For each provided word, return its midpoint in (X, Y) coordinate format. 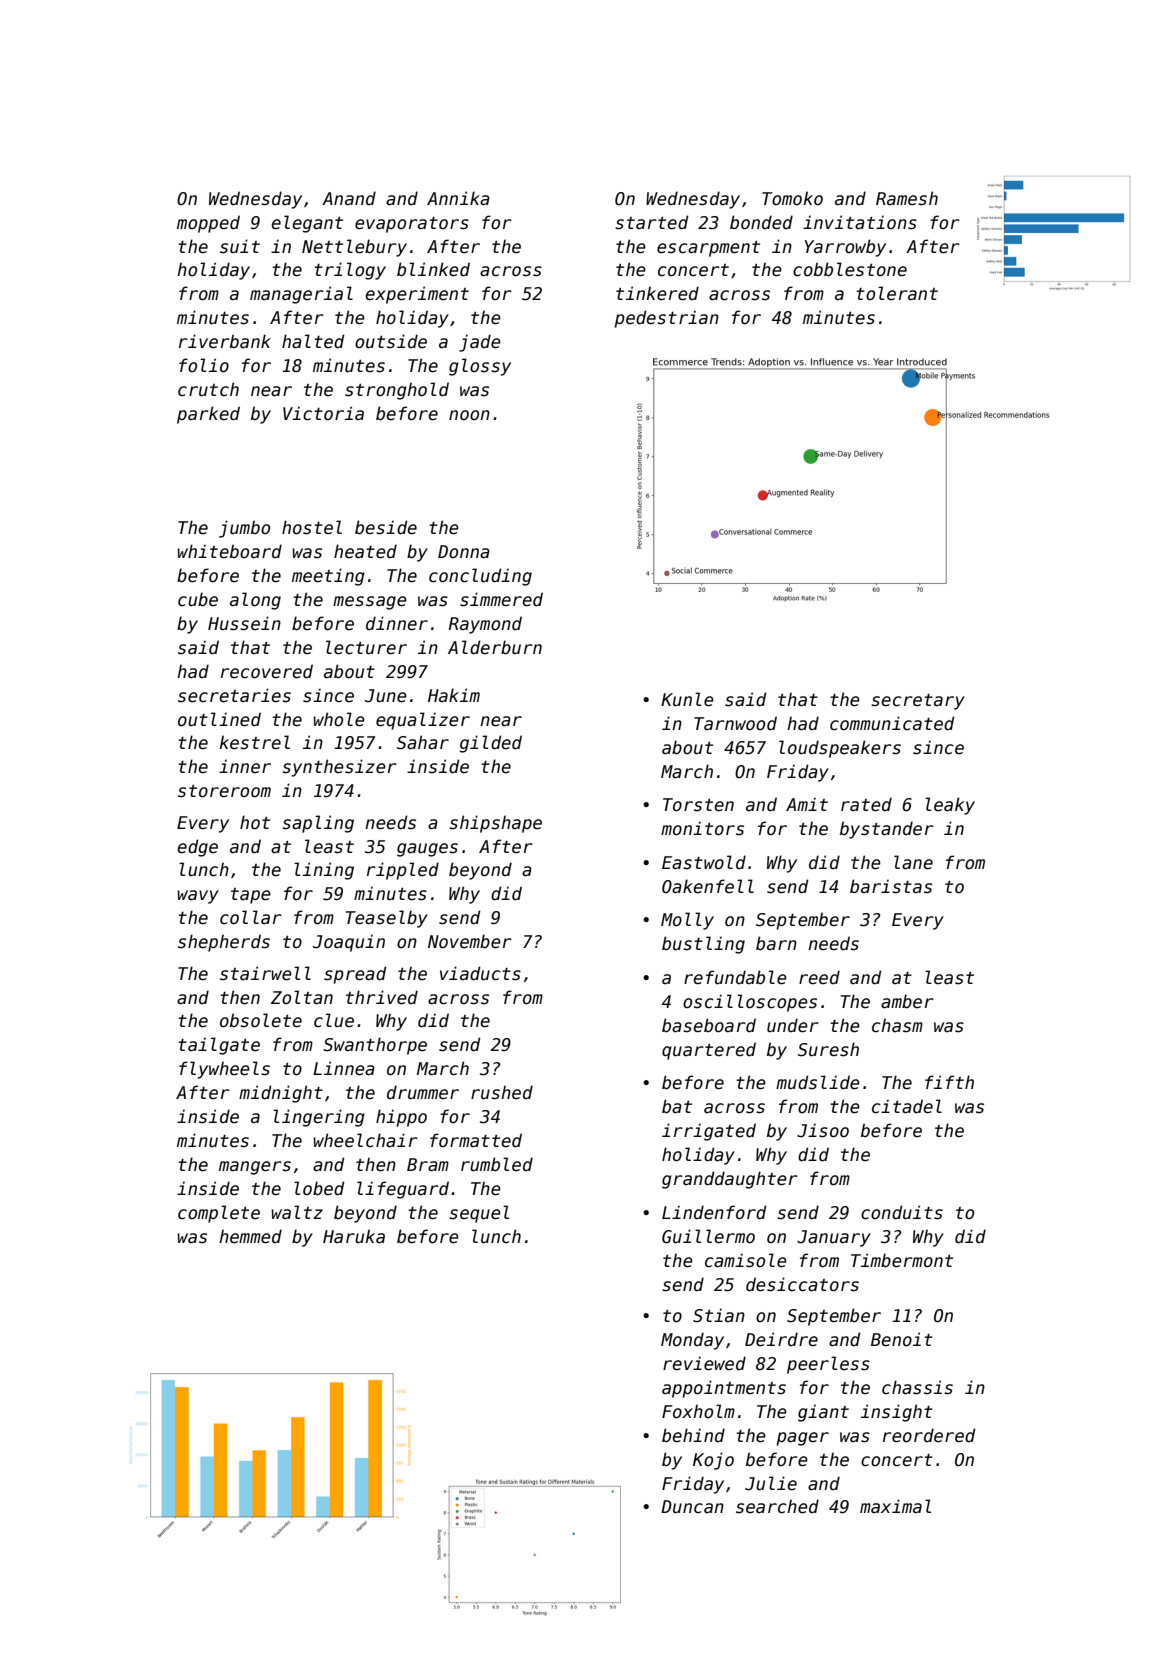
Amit (807, 804)
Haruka (354, 1236)
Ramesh (907, 198)
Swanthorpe (375, 1046)
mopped (208, 224)
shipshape (495, 824)
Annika (458, 198)
